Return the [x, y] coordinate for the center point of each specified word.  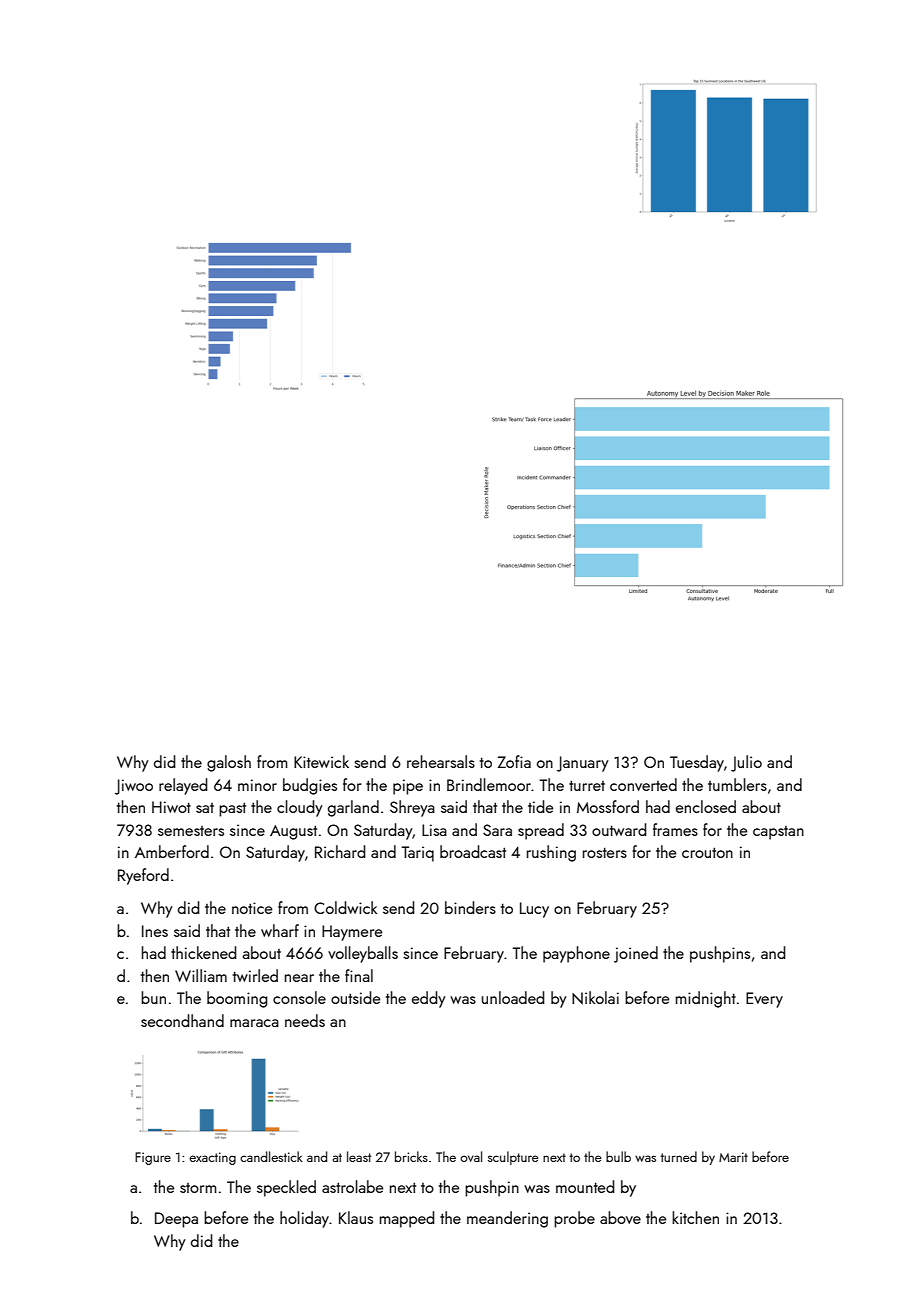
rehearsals [441, 761]
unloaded [513, 997]
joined [636, 954]
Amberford [172, 851]
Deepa [176, 1220]
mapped [407, 1219]
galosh [229, 763]
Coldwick [345, 907]
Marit [733, 1157]
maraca [254, 1023]
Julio [746, 763]
